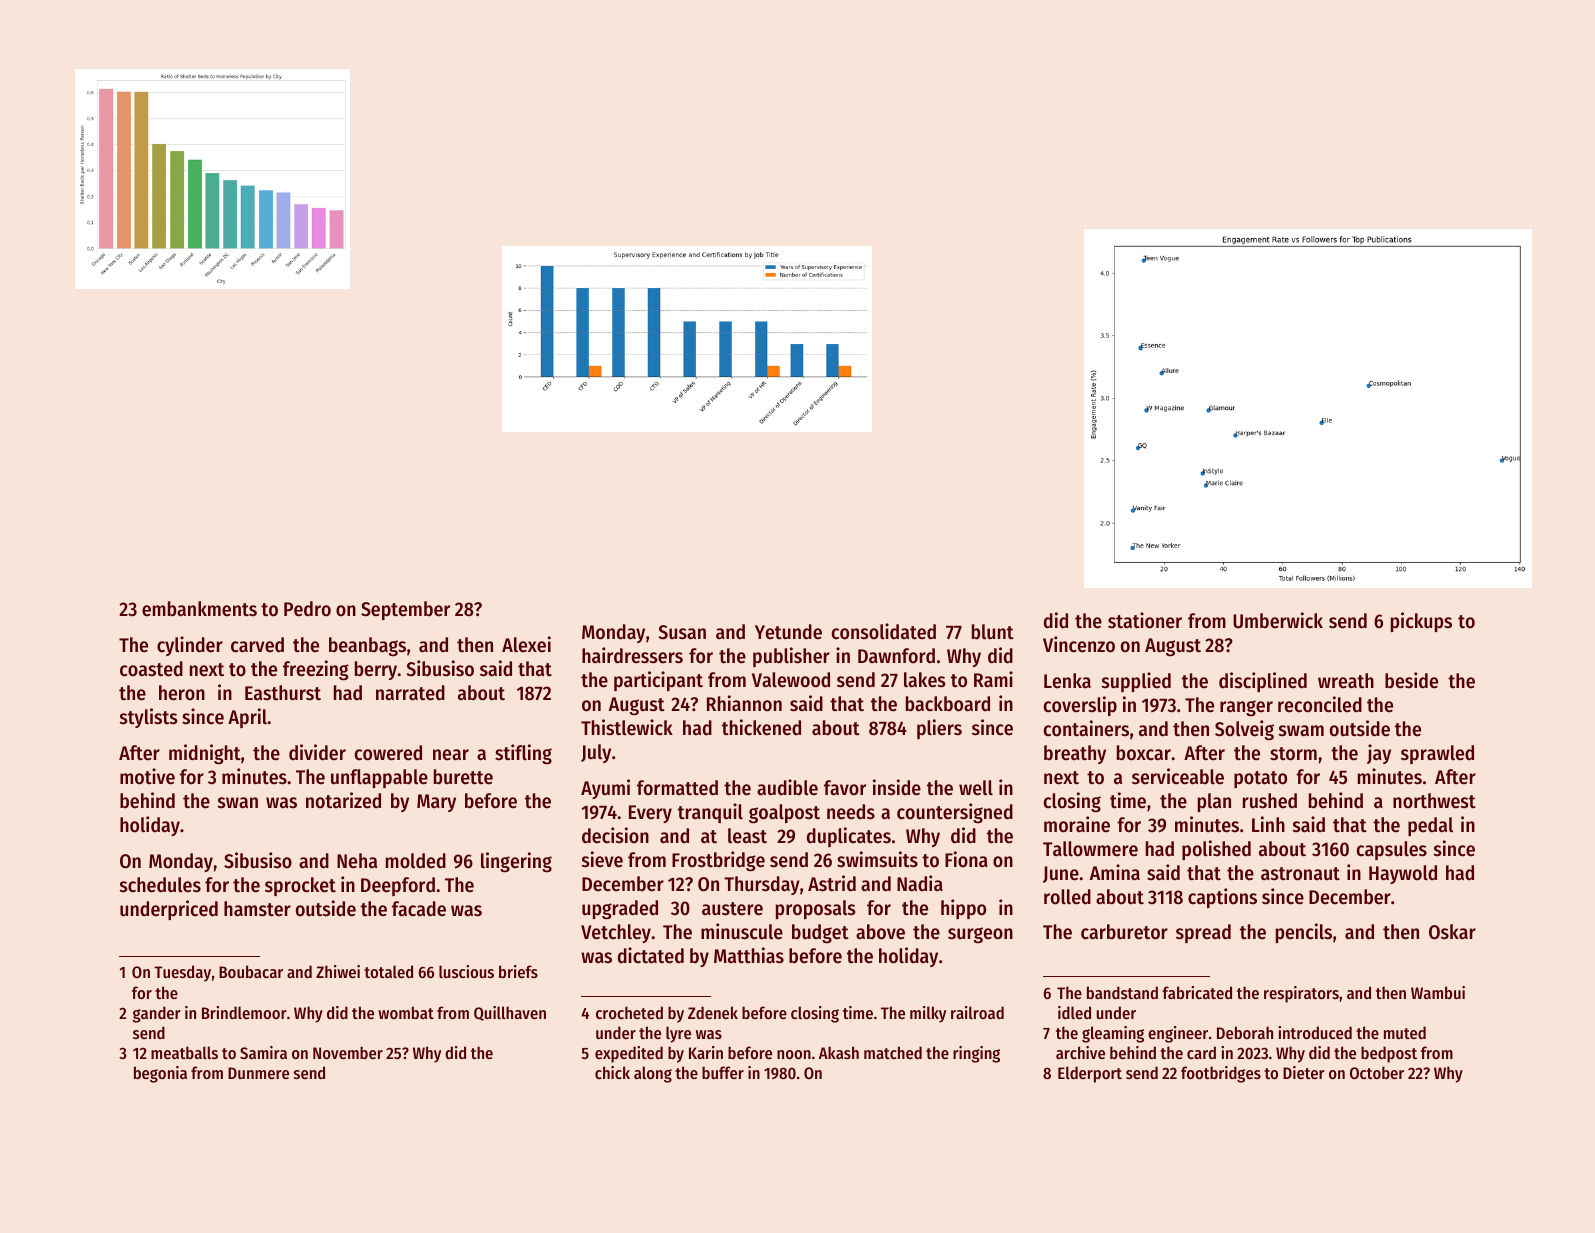 The height and width of the image is (1233, 1595). What do you see at coordinates (1411, 680) in the image?
I see `beside` at bounding box center [1411, 680].
